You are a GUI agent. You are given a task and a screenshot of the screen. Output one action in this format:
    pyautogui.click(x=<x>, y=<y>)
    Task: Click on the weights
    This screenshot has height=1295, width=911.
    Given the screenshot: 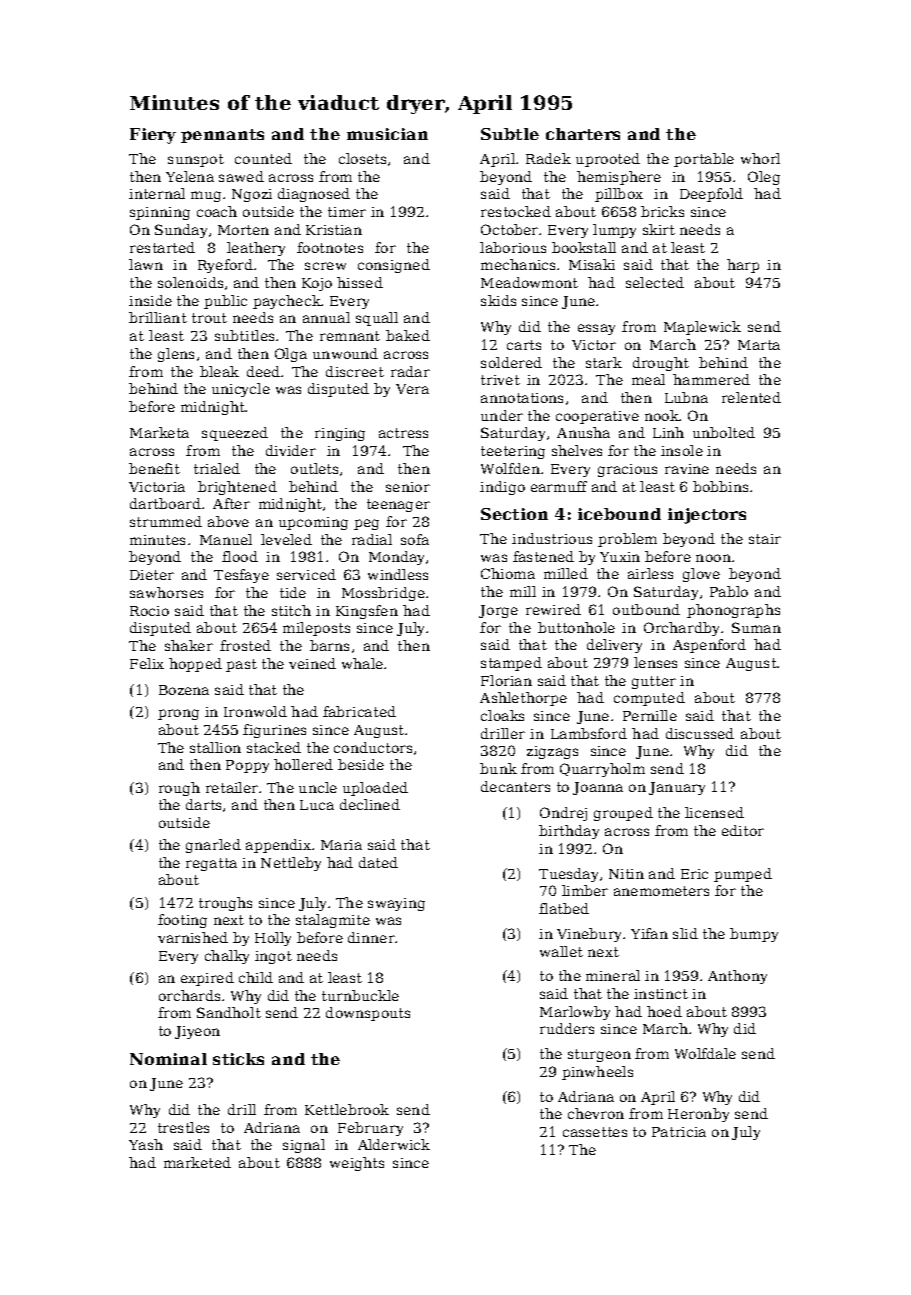 What is the action you would take?
    pyautogui.click(x=357, y=1164)
